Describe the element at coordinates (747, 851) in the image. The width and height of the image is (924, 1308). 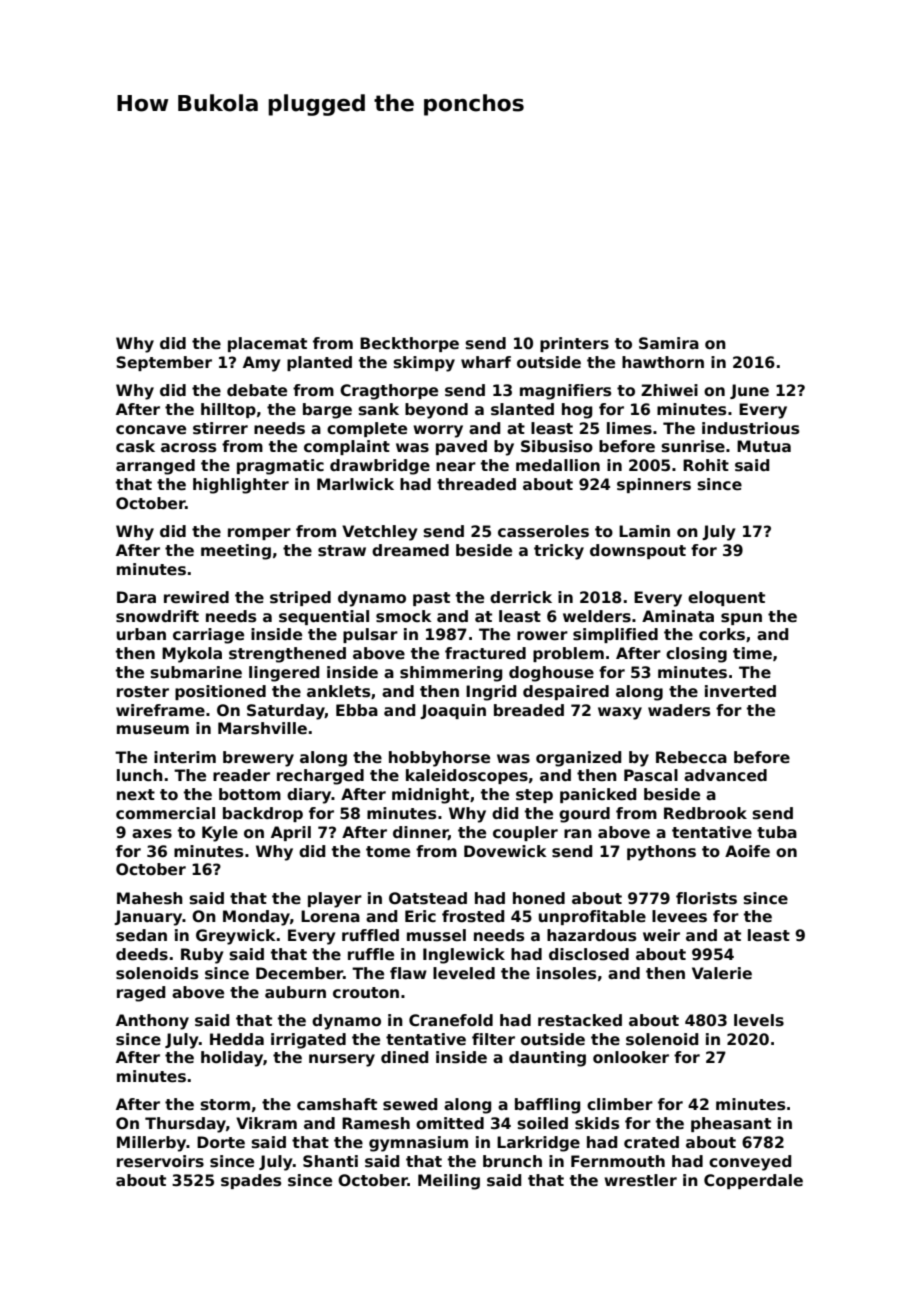
I see `Aoife` at that location.
